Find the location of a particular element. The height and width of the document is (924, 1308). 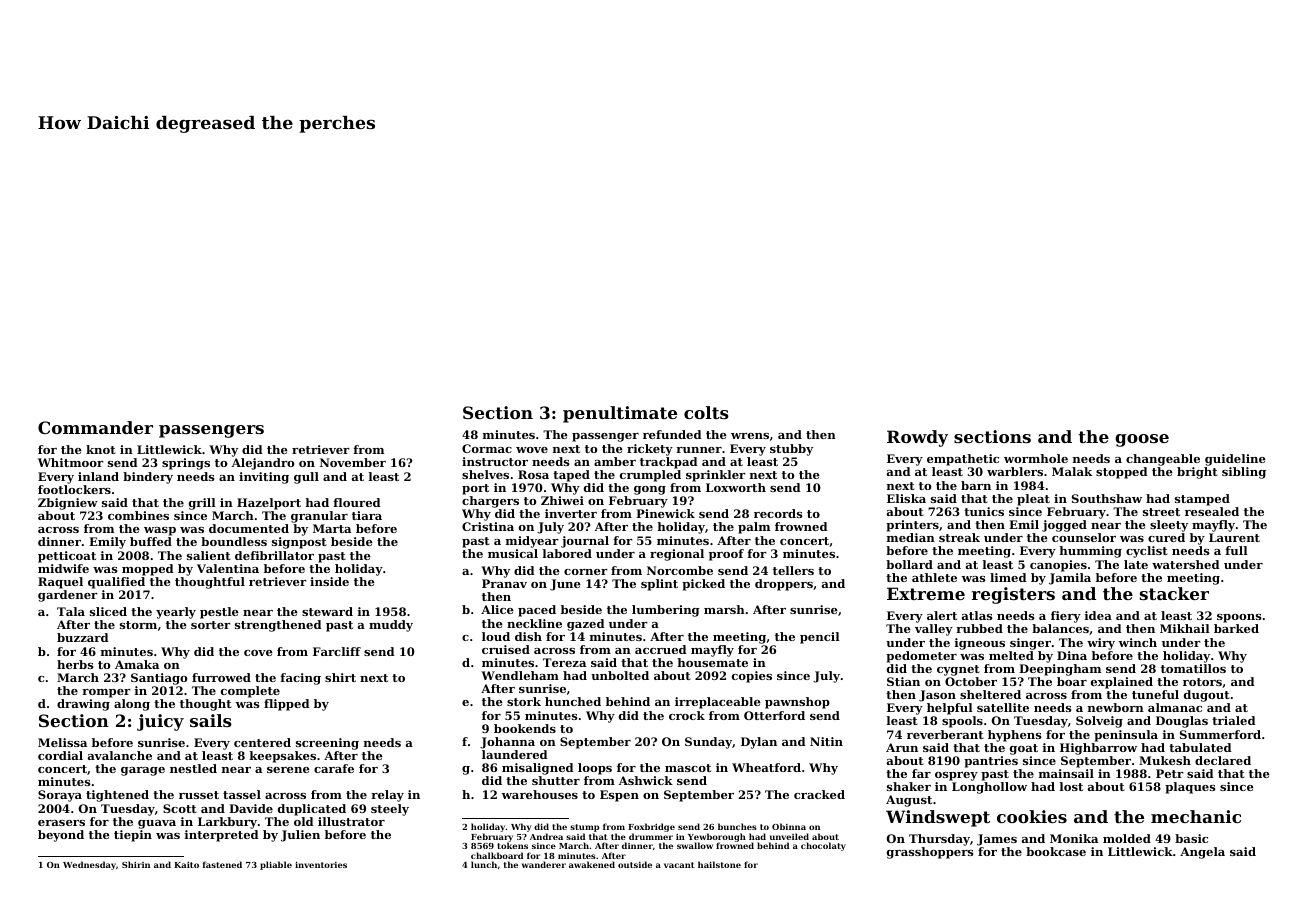

hyphens is located at coordinates (1015, 736).
